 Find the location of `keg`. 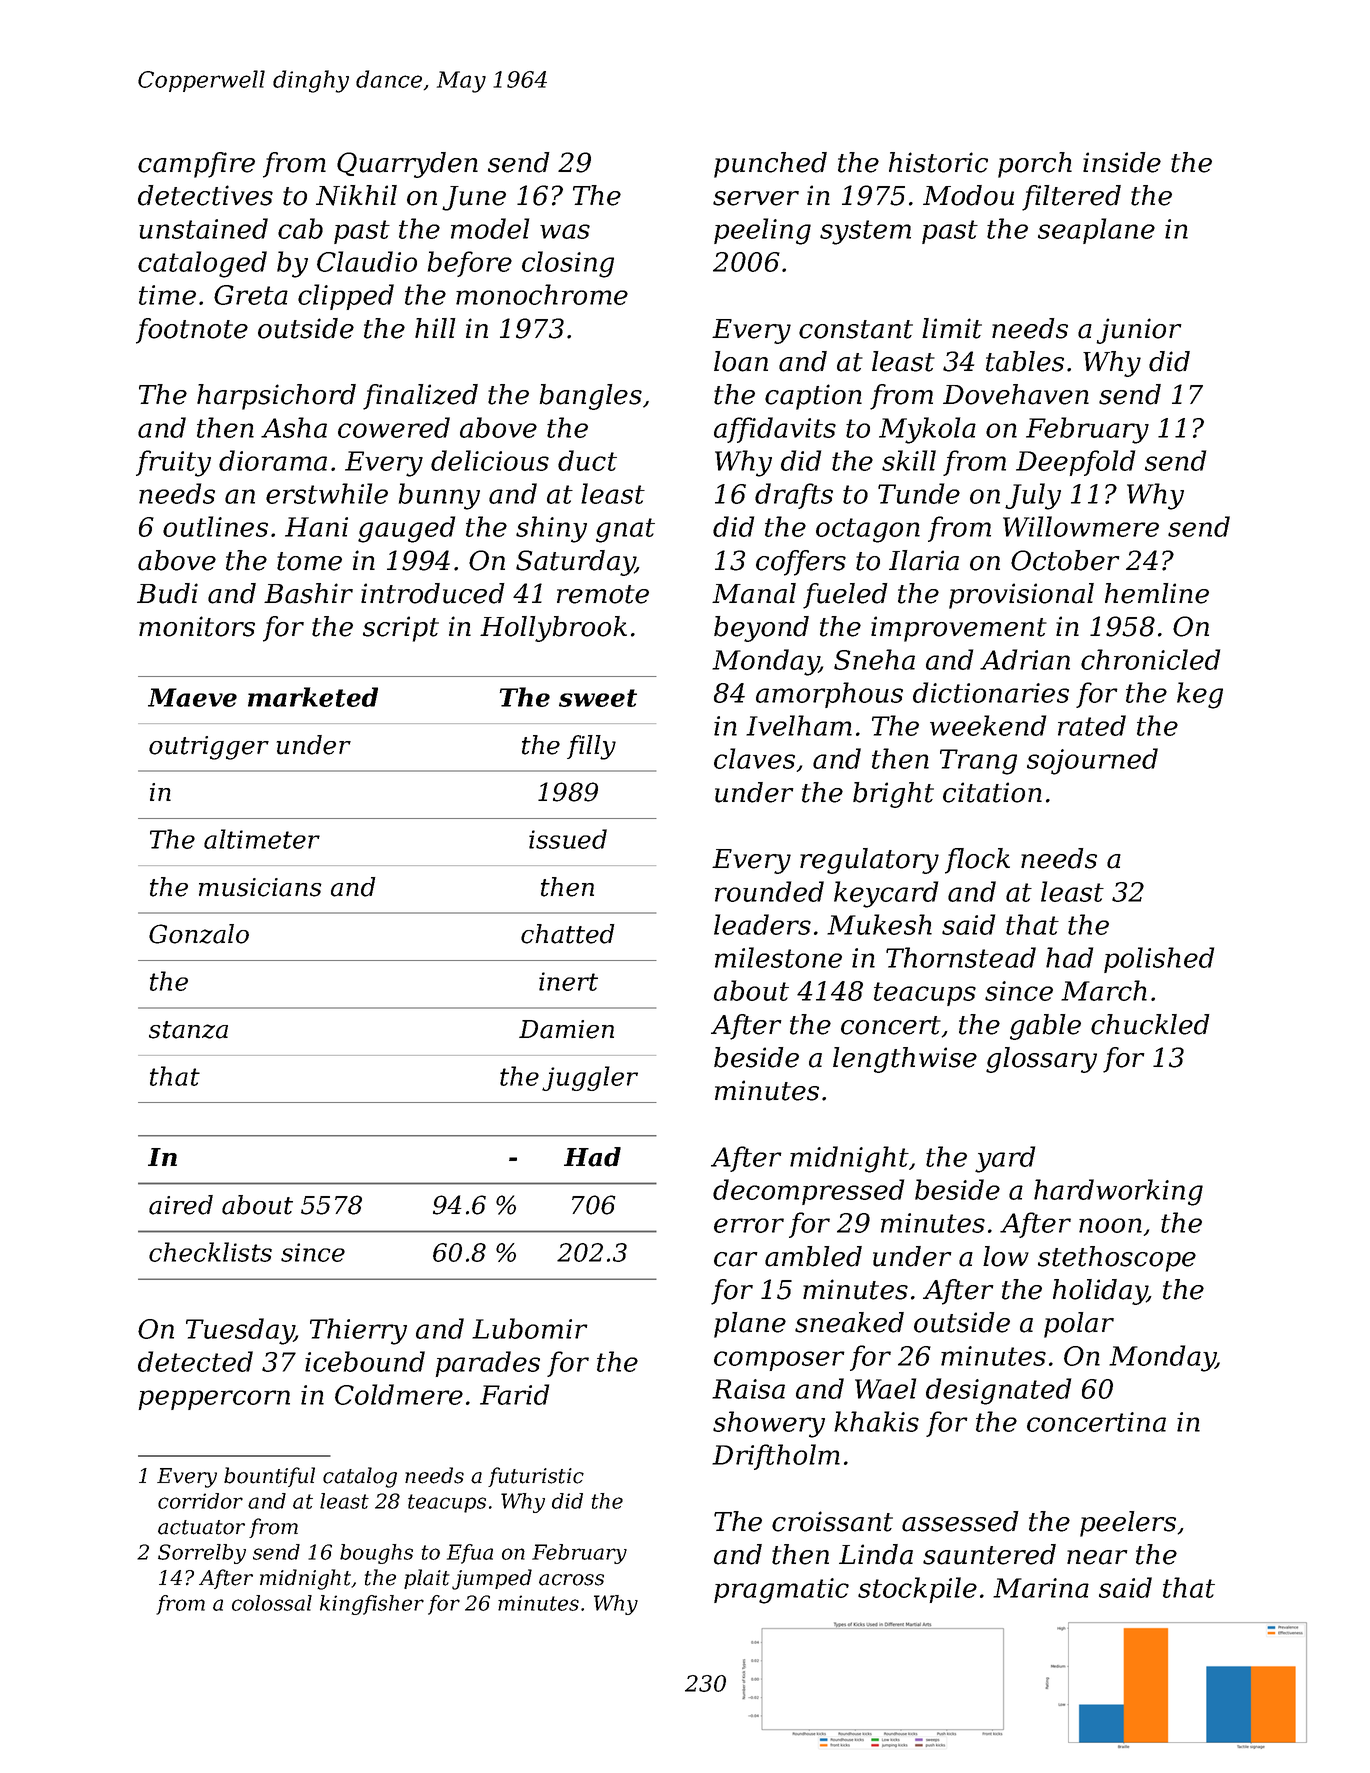

keg is located at coordinates (1200, 695).
